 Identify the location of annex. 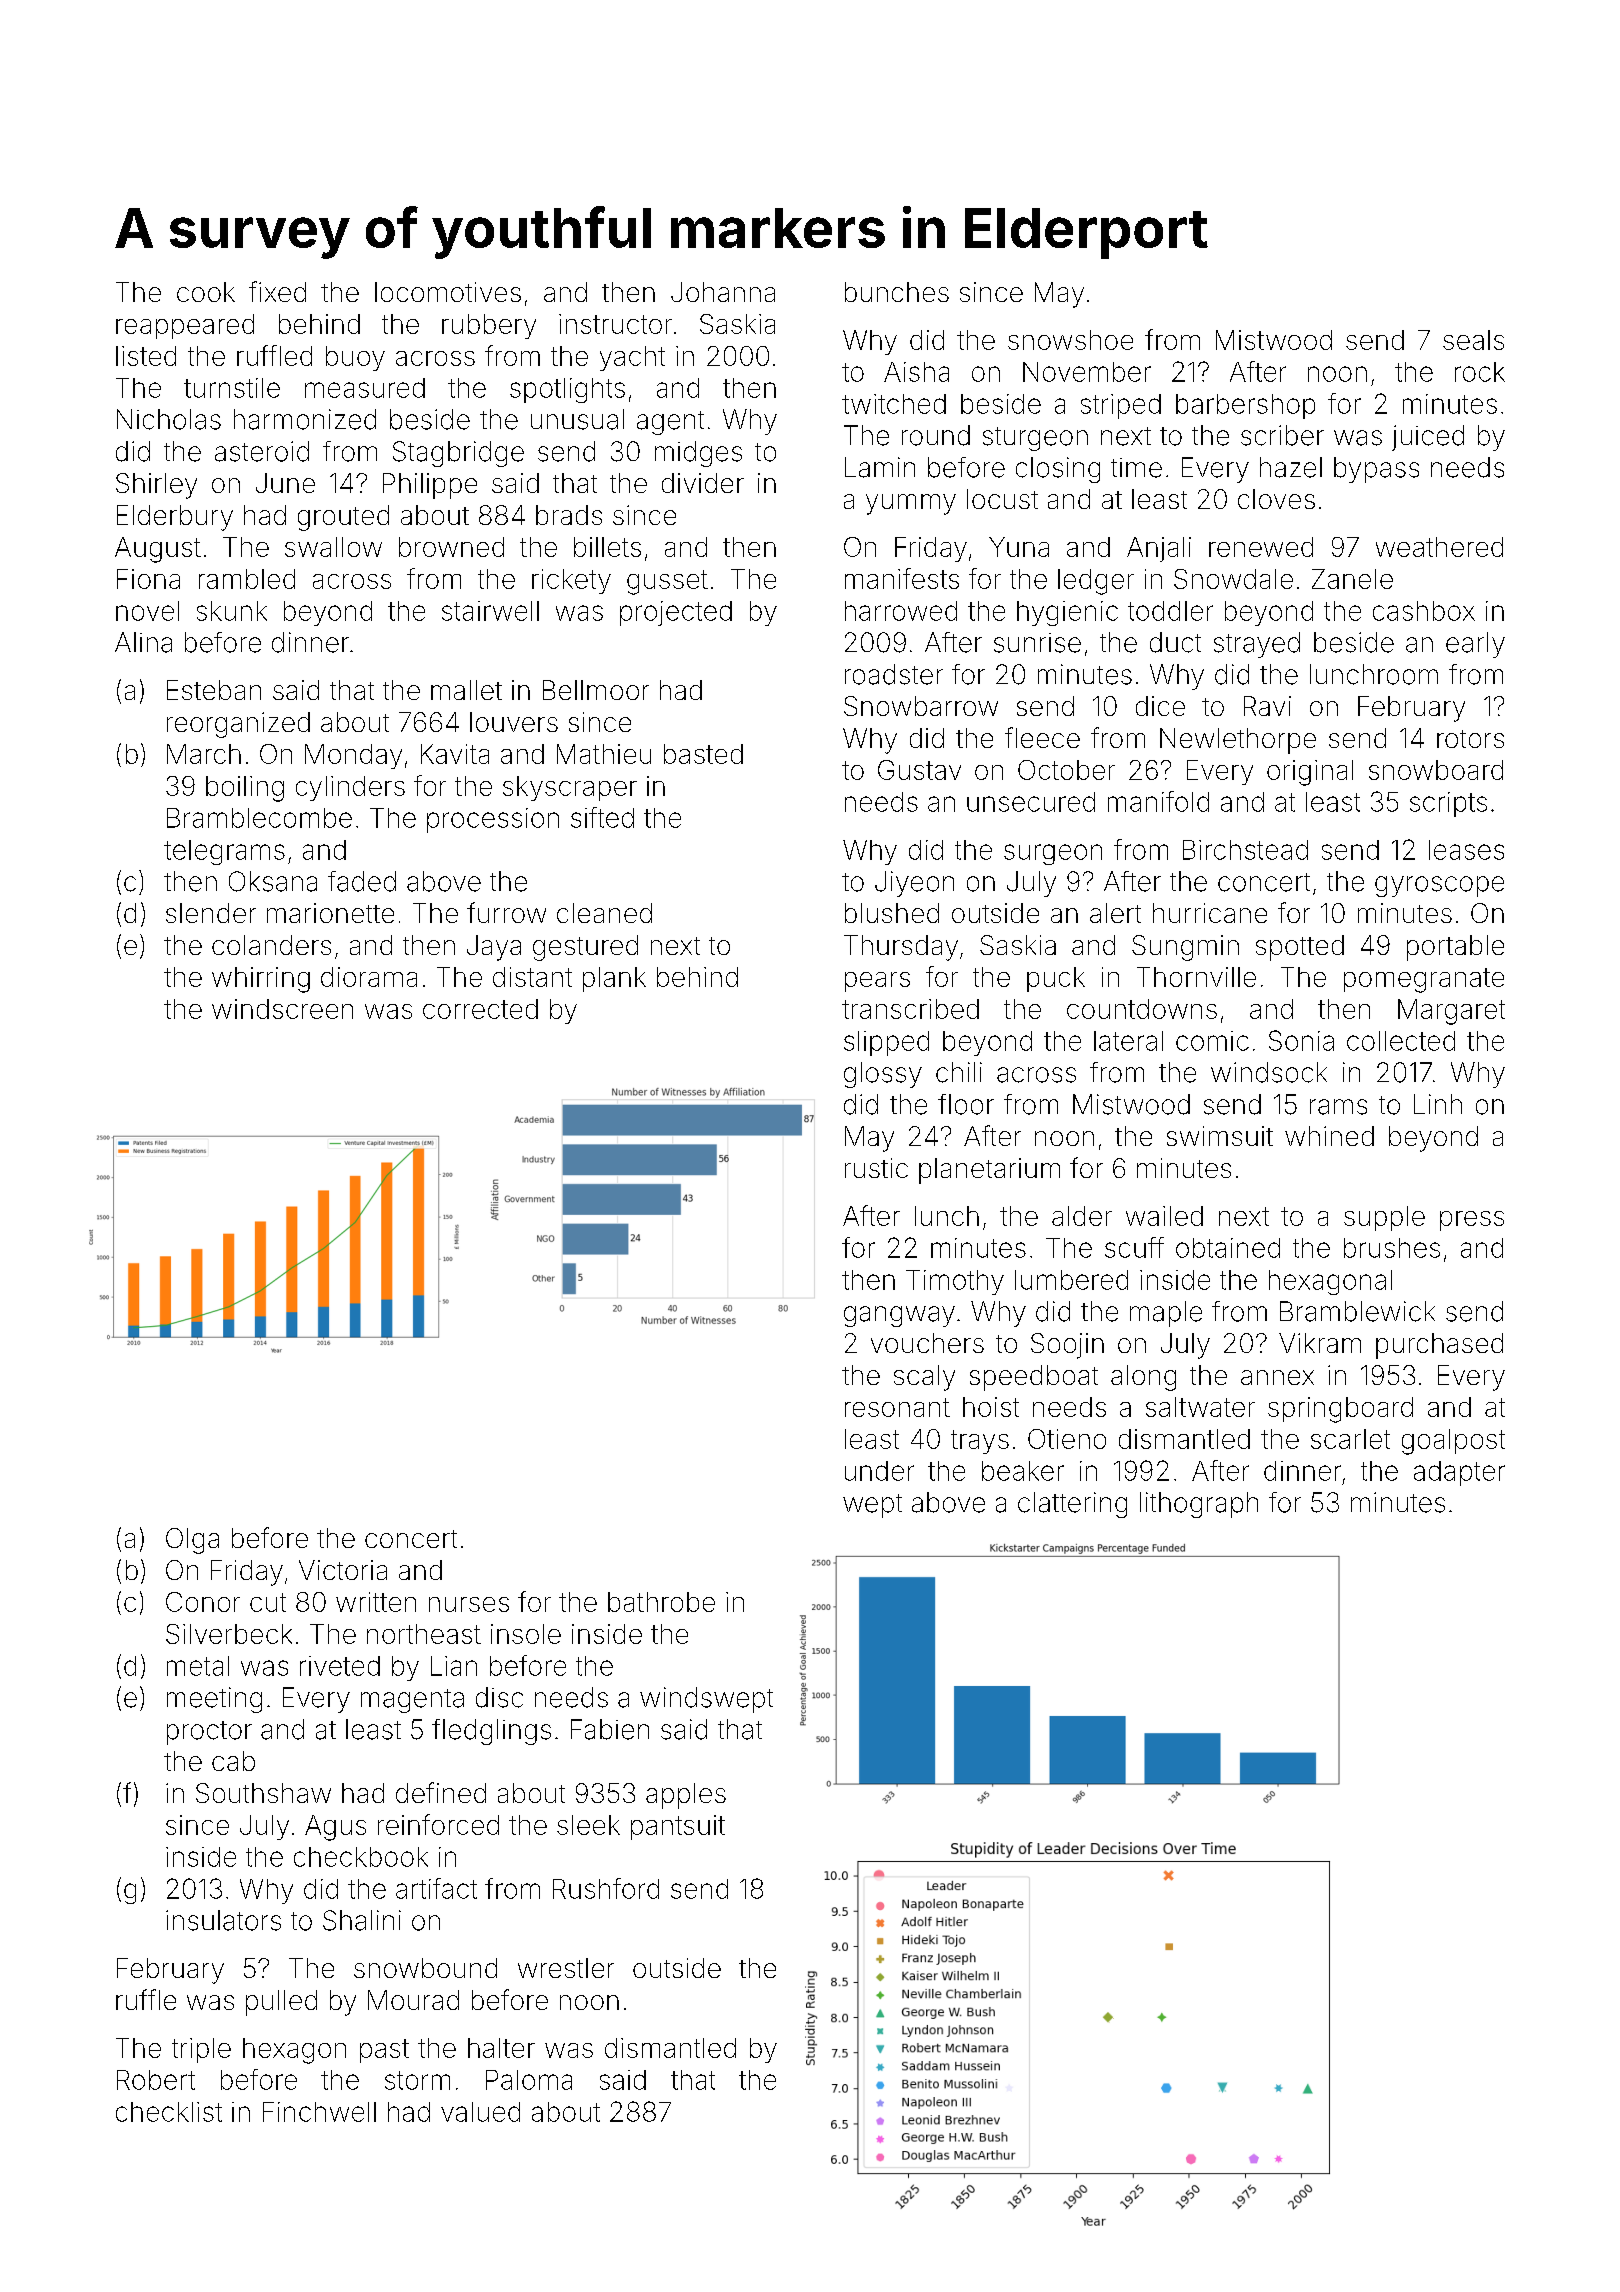
(1277, 1377).
